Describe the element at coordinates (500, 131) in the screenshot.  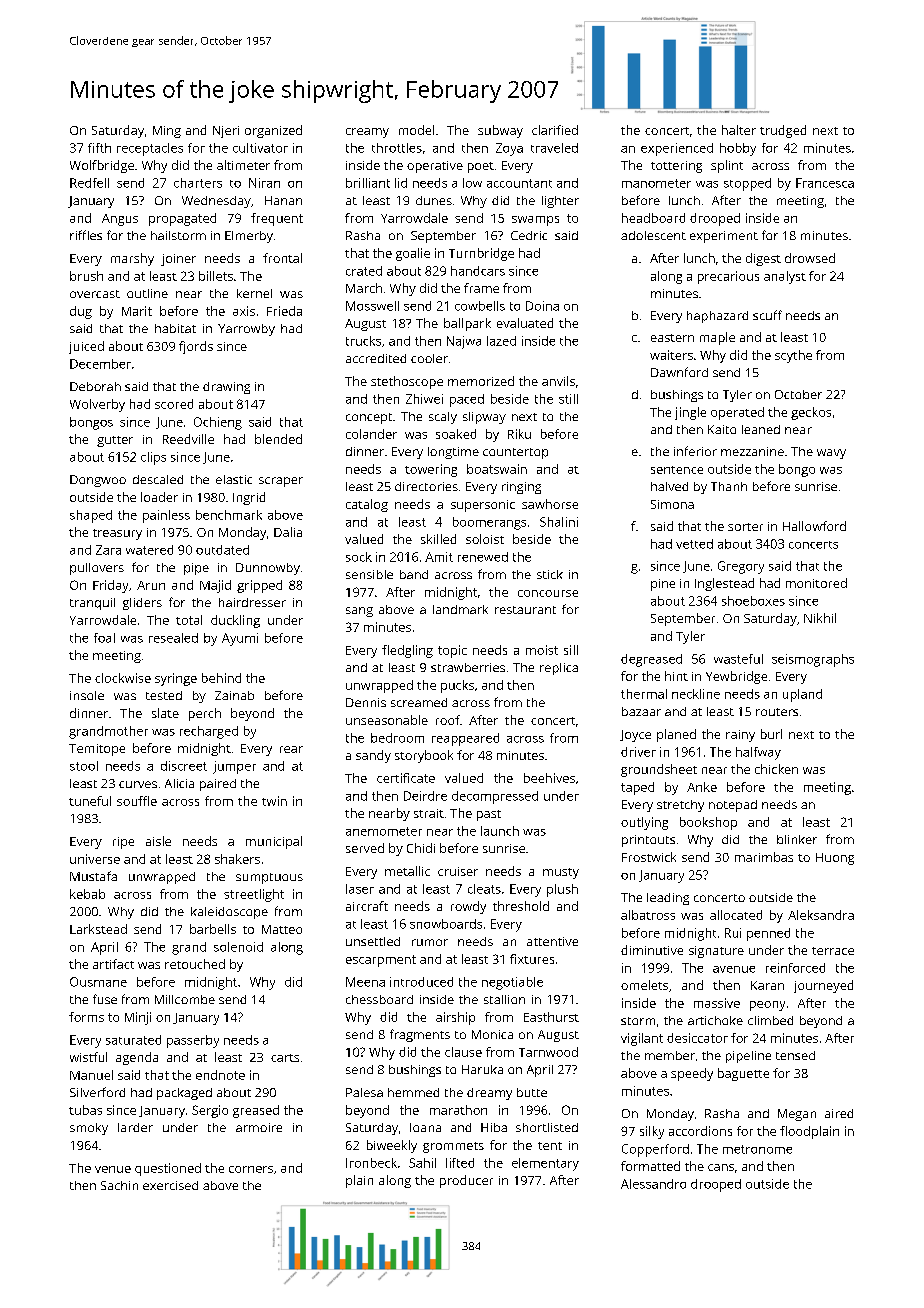
I see `subway` at that location.
